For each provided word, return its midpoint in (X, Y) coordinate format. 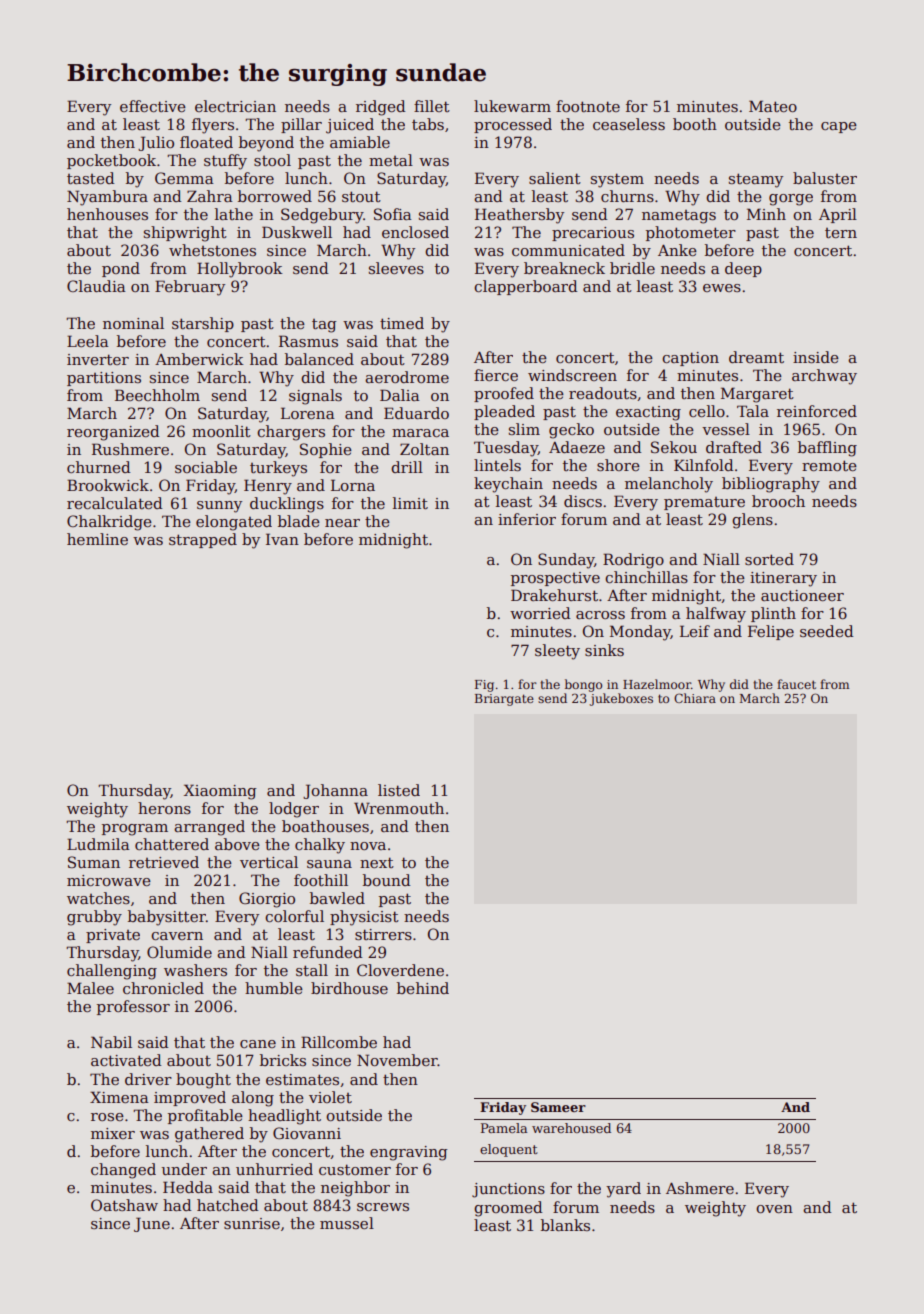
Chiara (695, 698)
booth (695, 124)
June (152, 1224)
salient (555, 178)
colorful (294, 916)
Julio (156, 143)
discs (583, 501)
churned (99, 467)
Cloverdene (400, 970)
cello (707, 411)
